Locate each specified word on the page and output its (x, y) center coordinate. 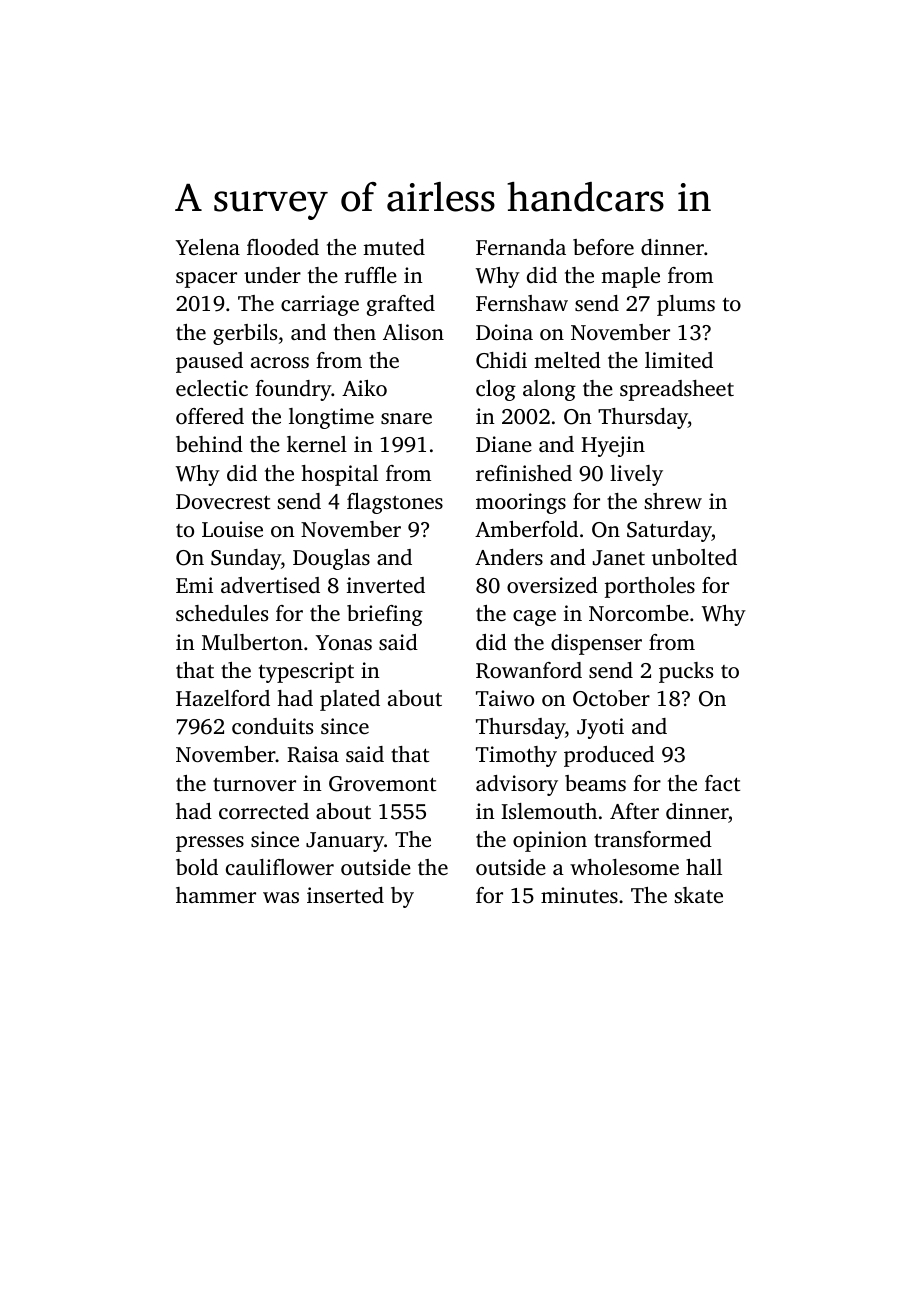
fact (722, 783)
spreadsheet (677, 390)
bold (197, 867)
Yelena (208, 247)
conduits (272, 726)
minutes (579, 895)
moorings (521, 503)
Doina (504, 332)
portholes (650, 587)
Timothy (516, 756)
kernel (317, 444)
